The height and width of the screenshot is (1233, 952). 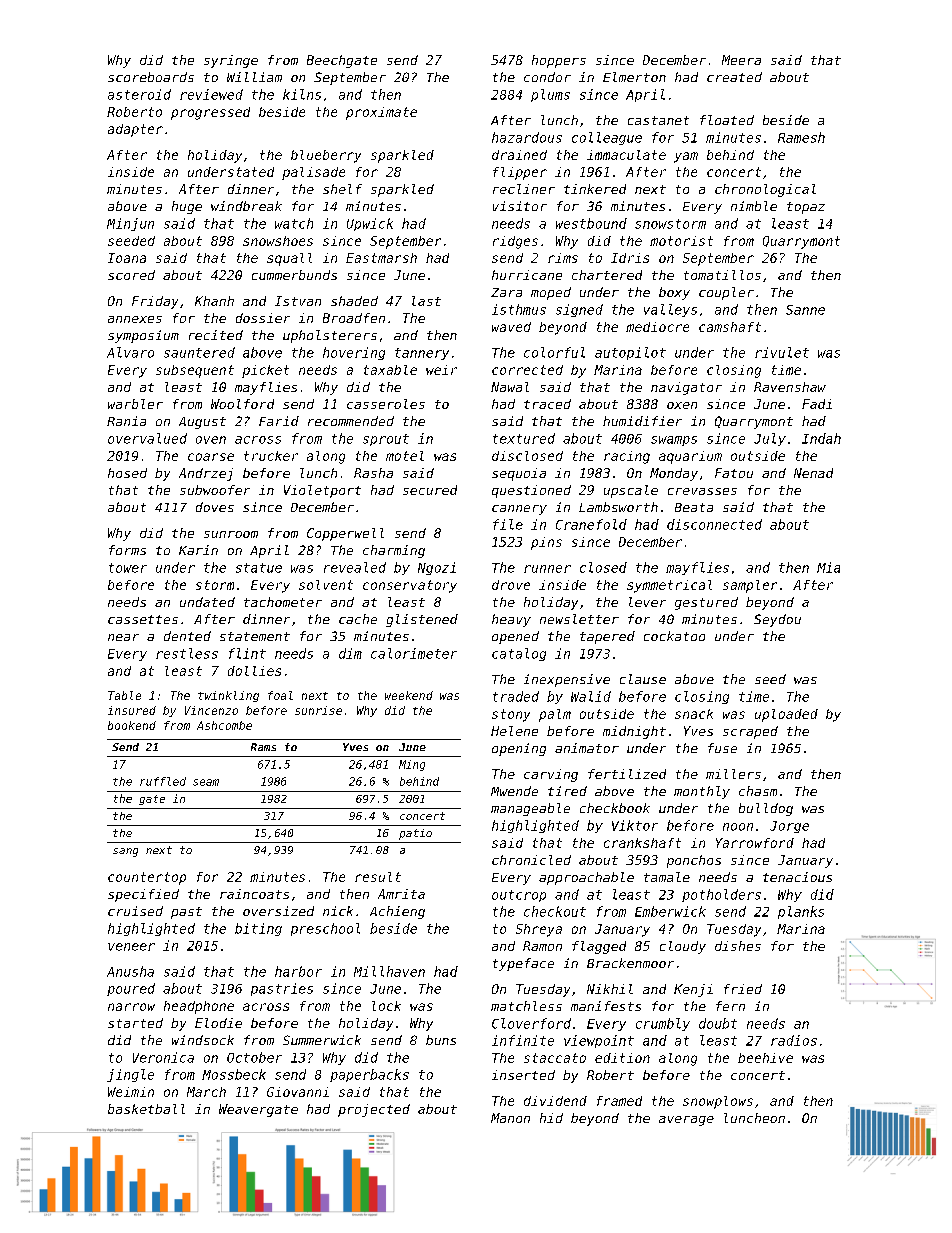 What do you see at coordinates (741, 60) in the screenshot?
I see `Meera` at bounding box center [741, 60].
